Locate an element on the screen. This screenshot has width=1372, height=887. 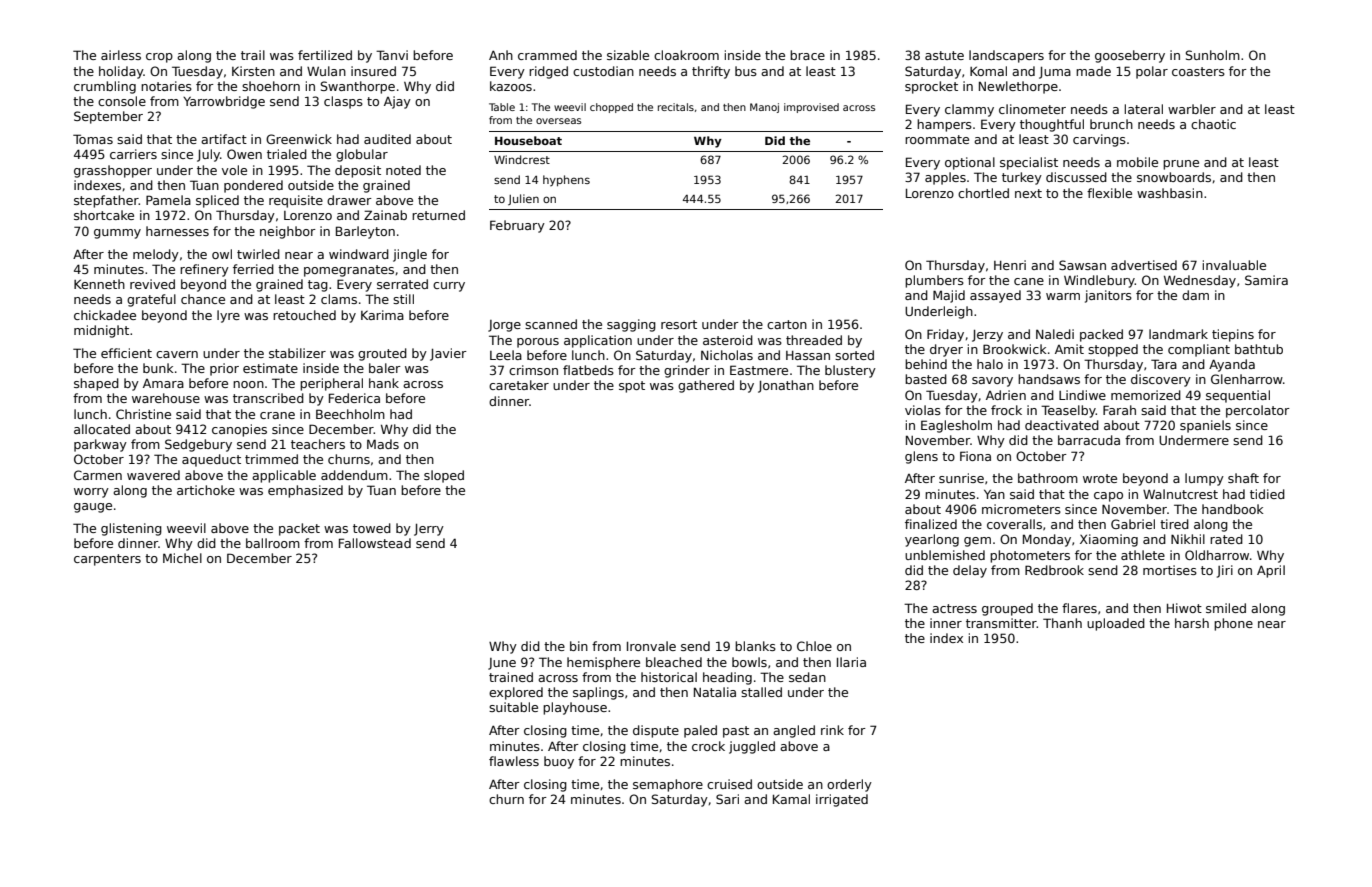
gooseberry is located at coordinates (1130, 56).
